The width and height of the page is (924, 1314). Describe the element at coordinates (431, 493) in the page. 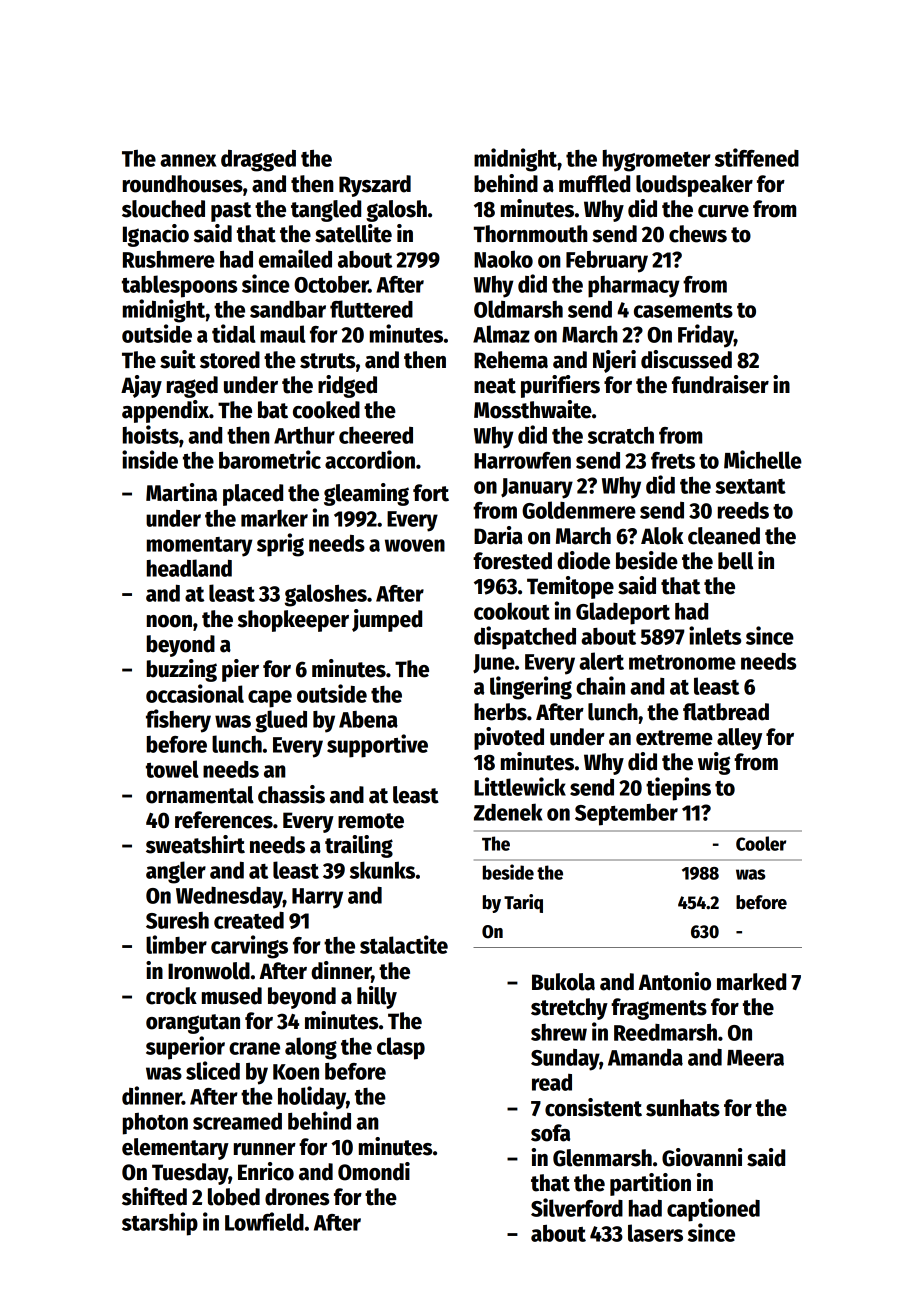

I see `fort` at that location.
